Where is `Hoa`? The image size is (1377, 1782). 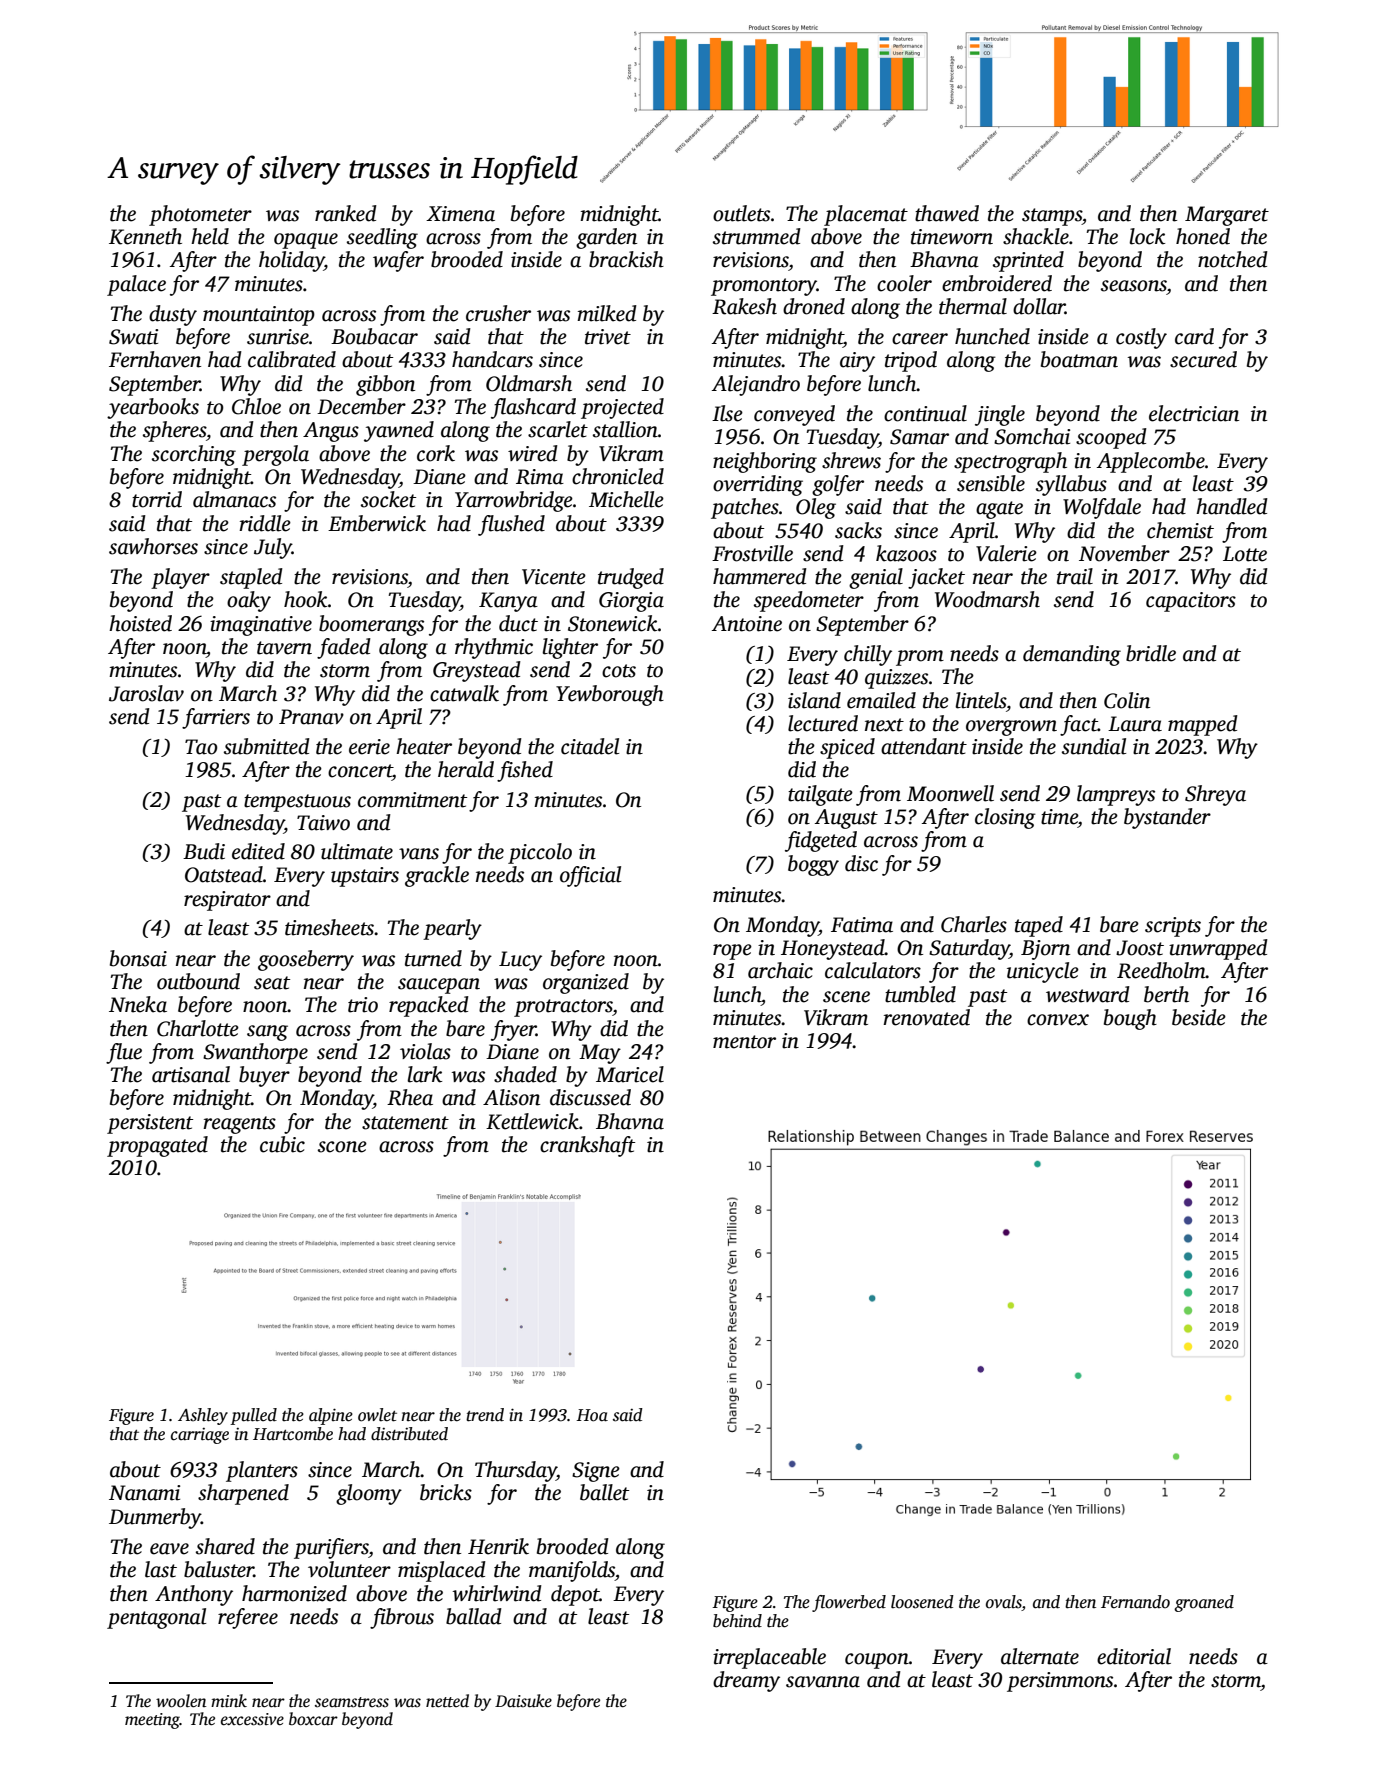
Hoa is located at coordinates (592, 1415).
